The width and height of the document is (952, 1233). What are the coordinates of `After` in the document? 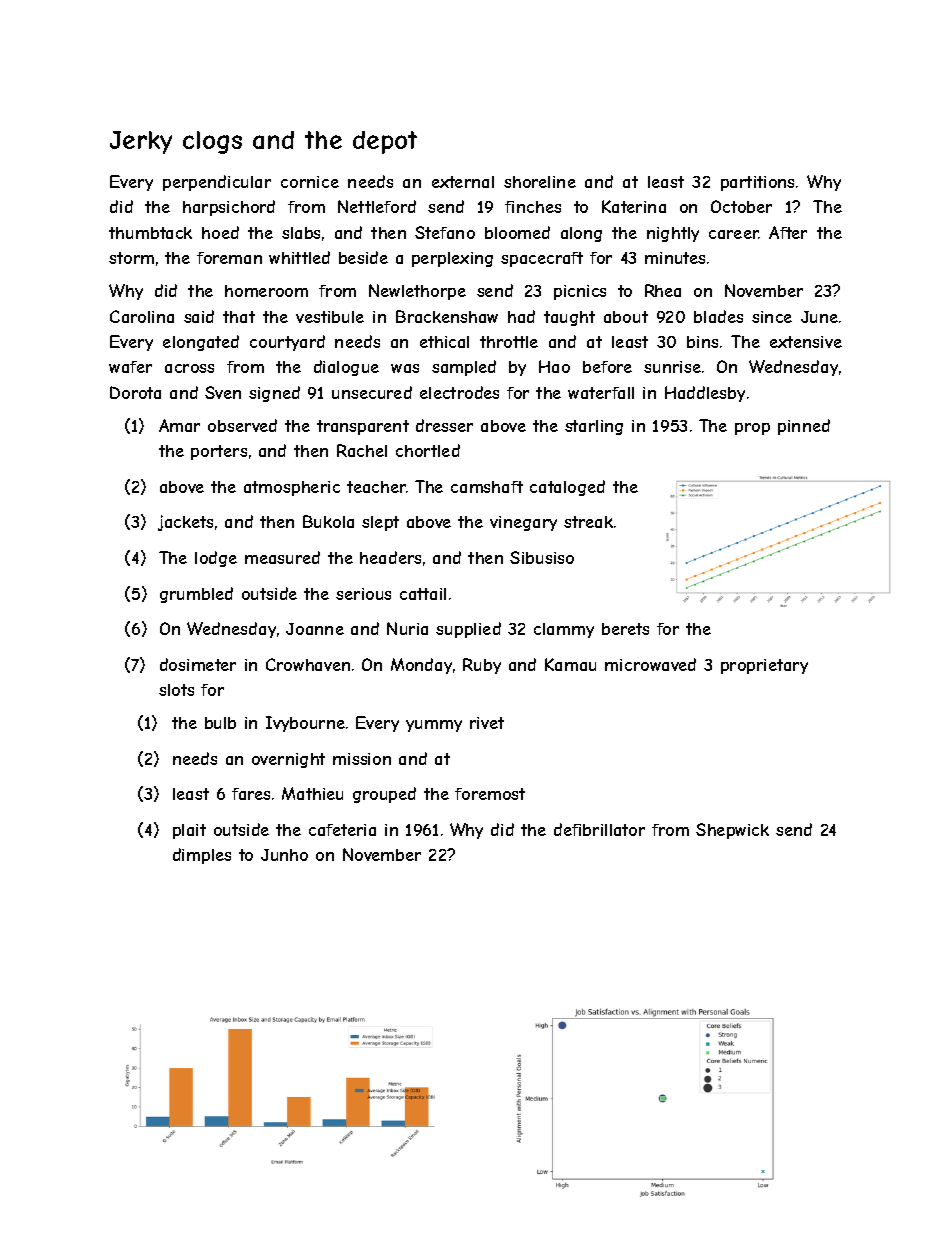 It's located at (788, 232).
